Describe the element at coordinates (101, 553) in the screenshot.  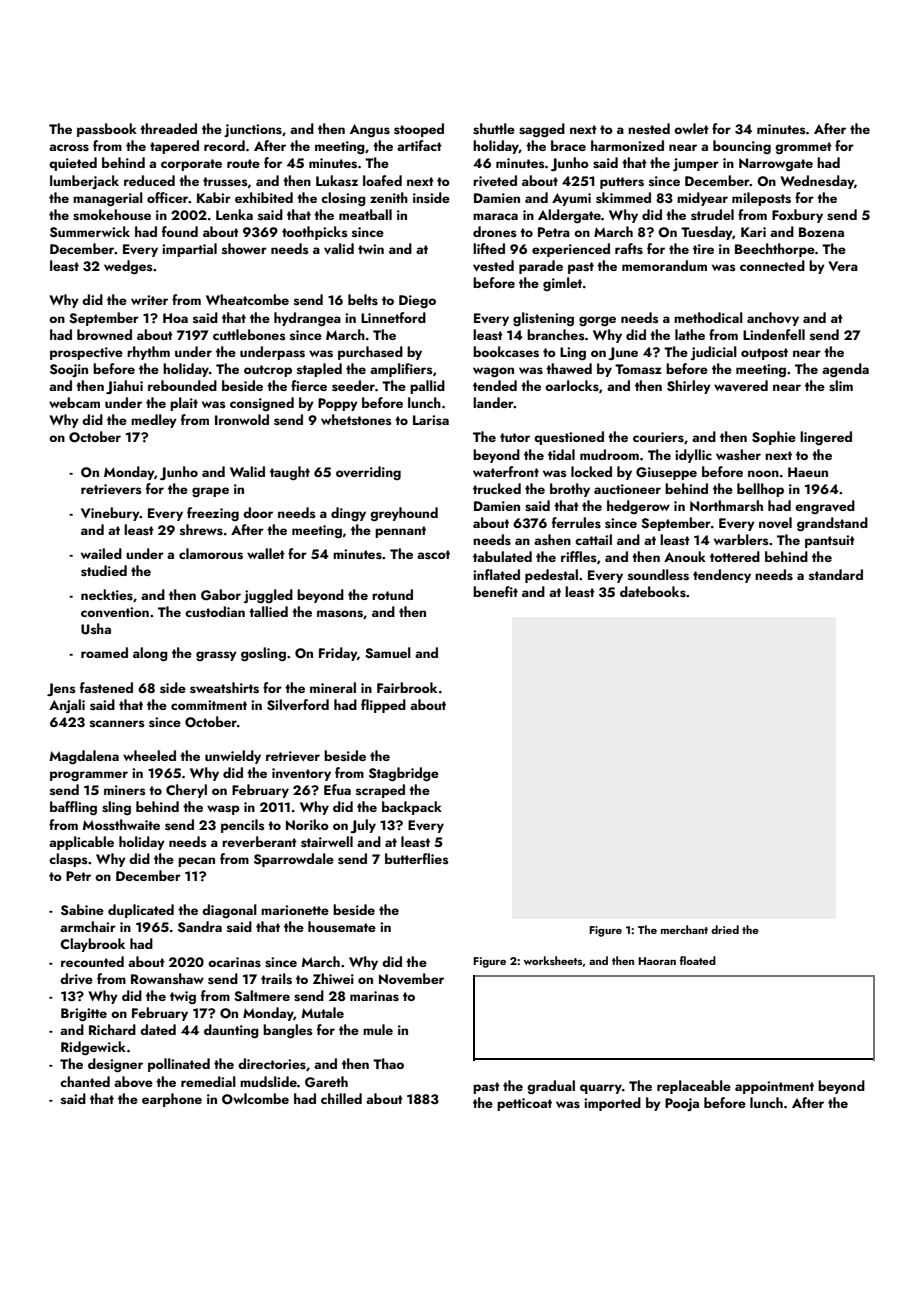
I see `wailed` at that location.
